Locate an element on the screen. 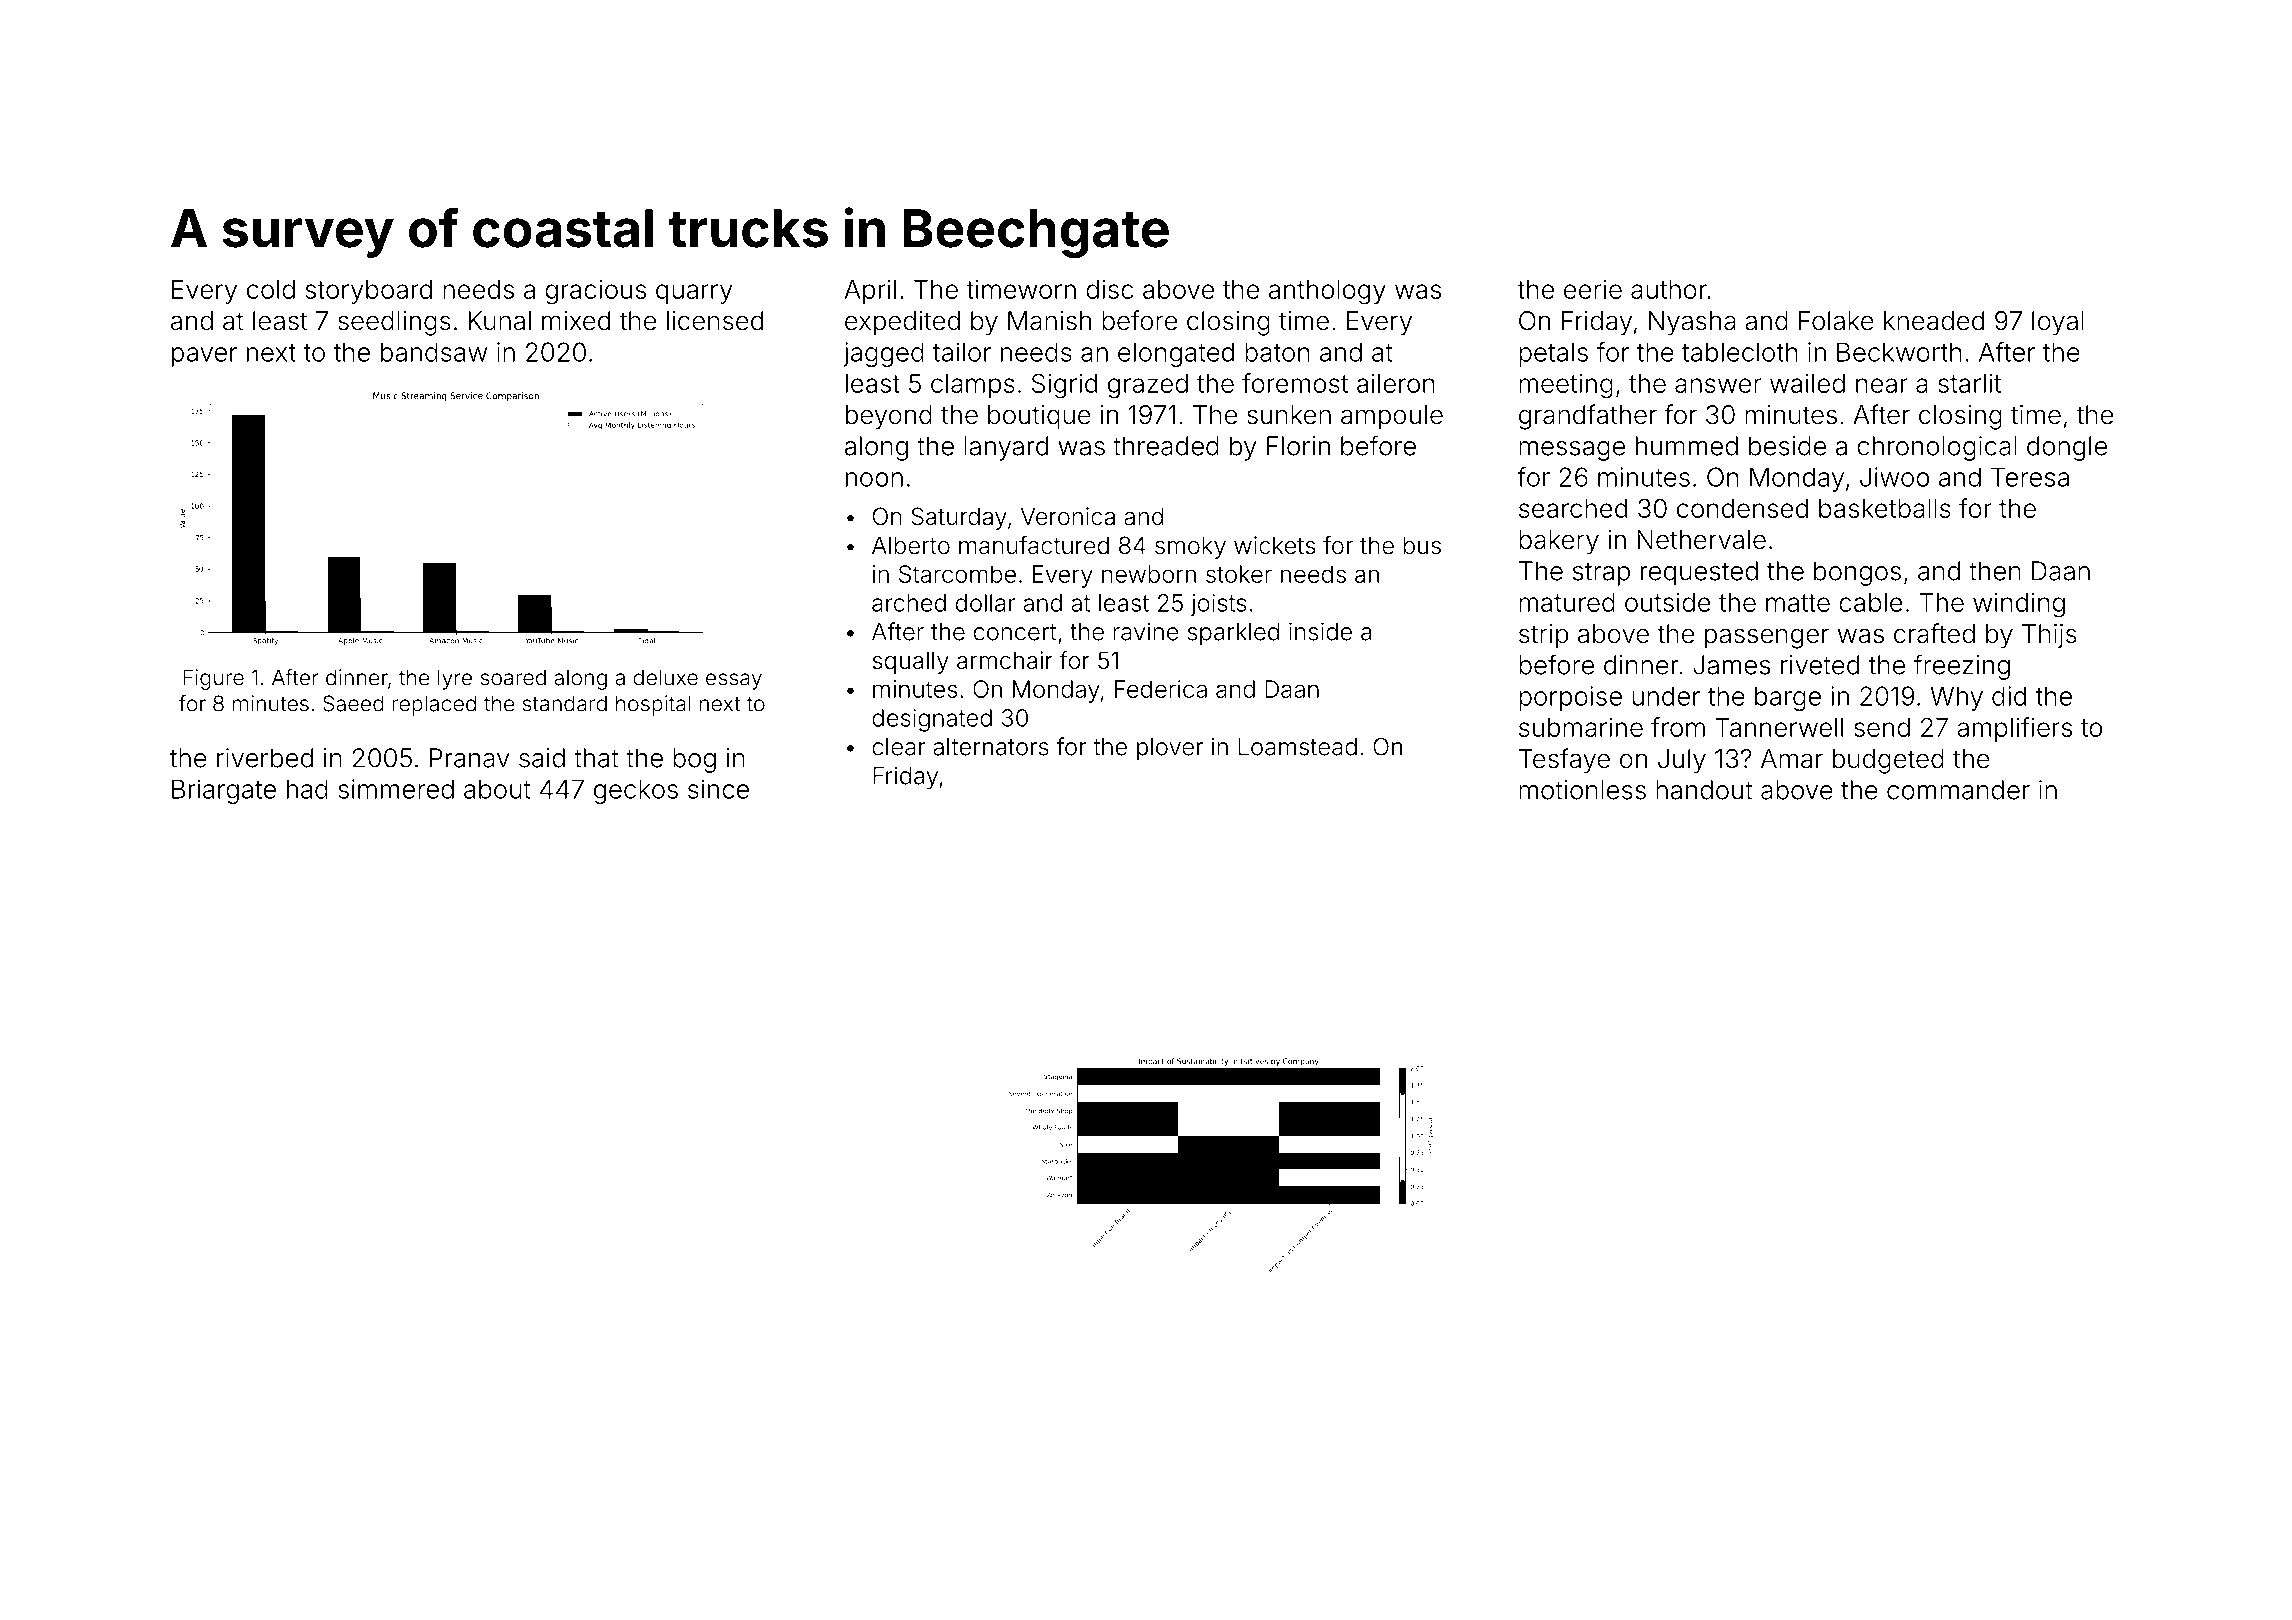  disc is located at coordinates (1109, 289).
